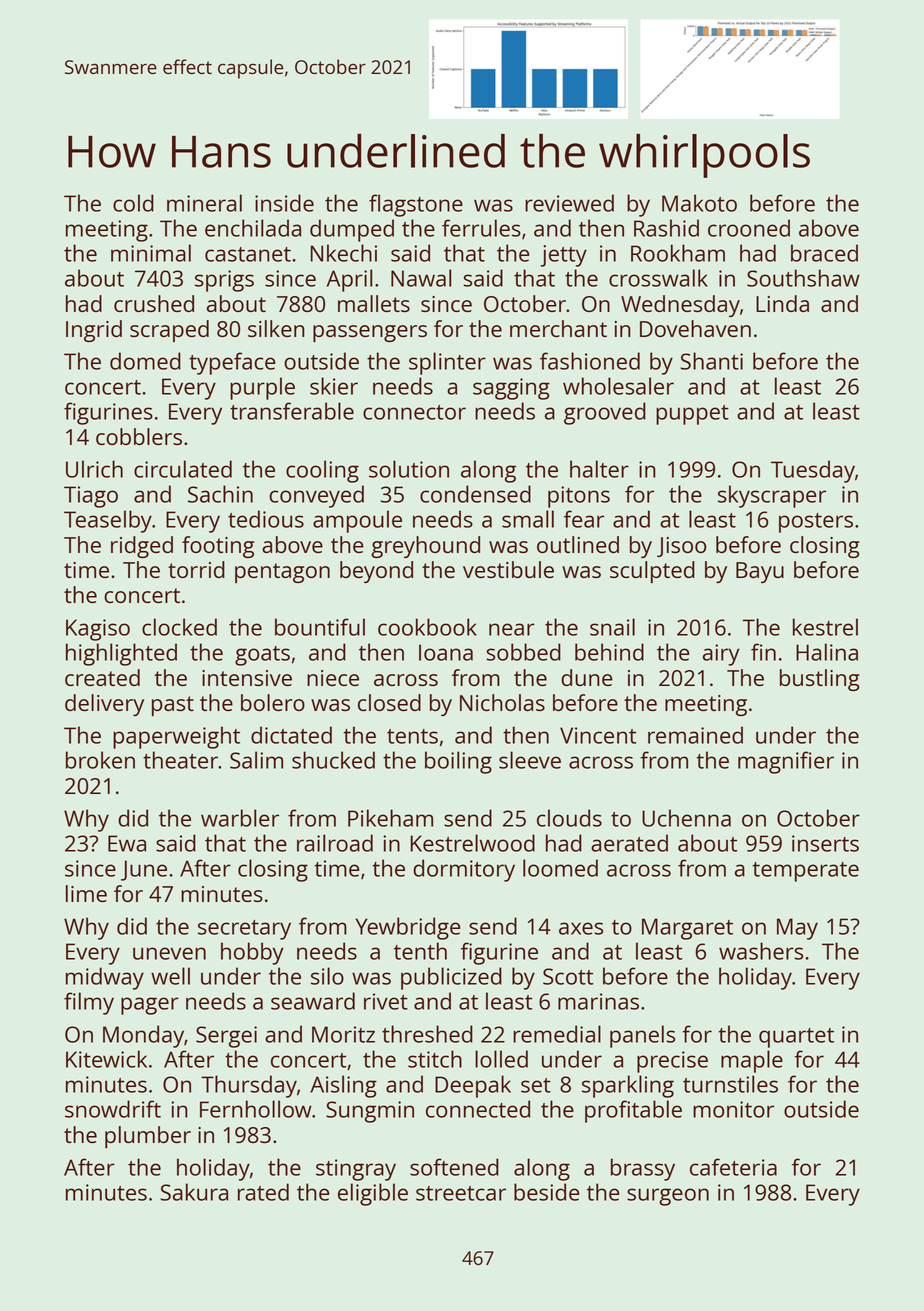 The image size is (924, 1311). Describe the element at coordinates (733, 1167) in the screenshot. I see `cafeteria` at that location.
